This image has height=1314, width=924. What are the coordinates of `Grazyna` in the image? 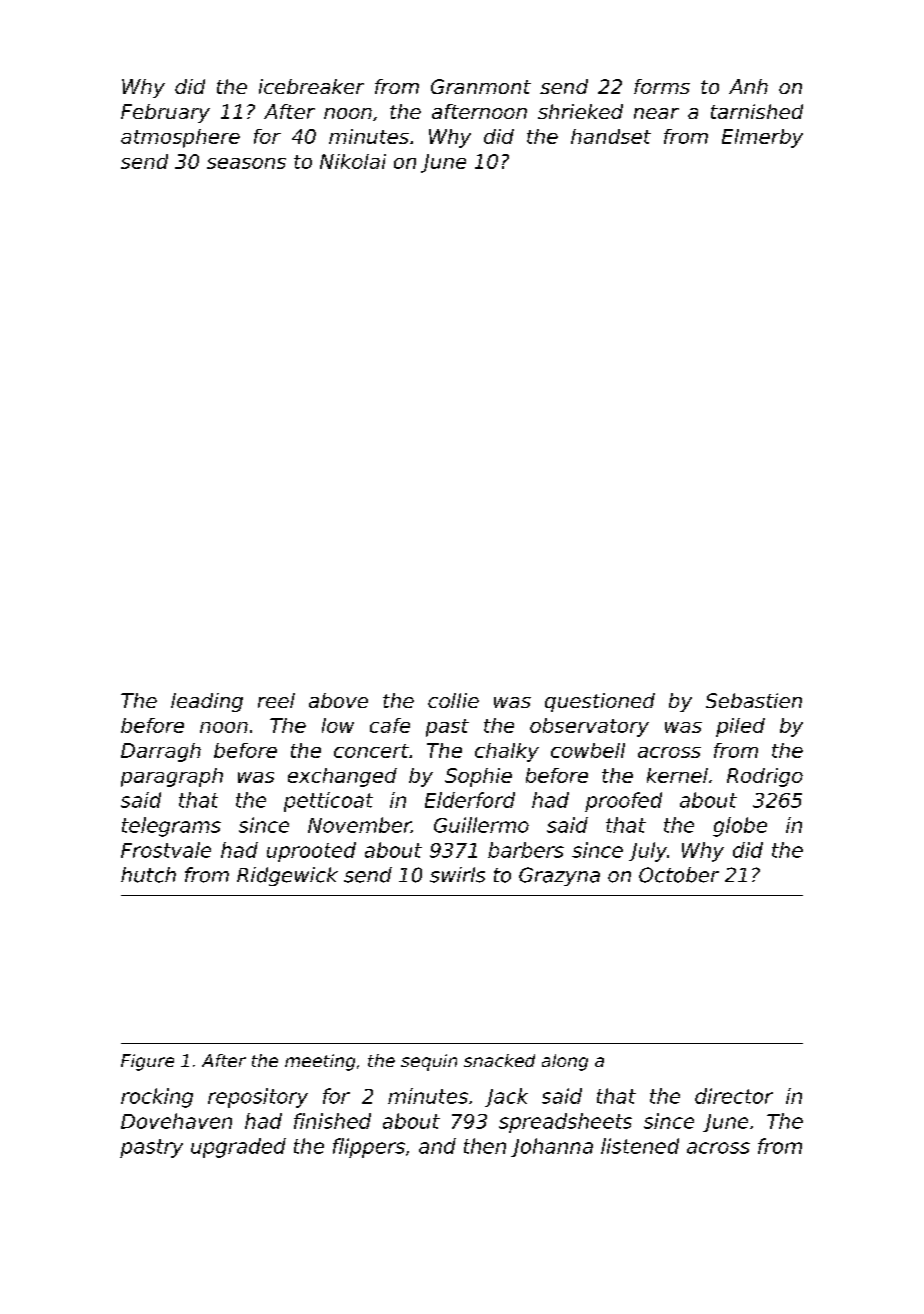 It's located at (559, 876).
